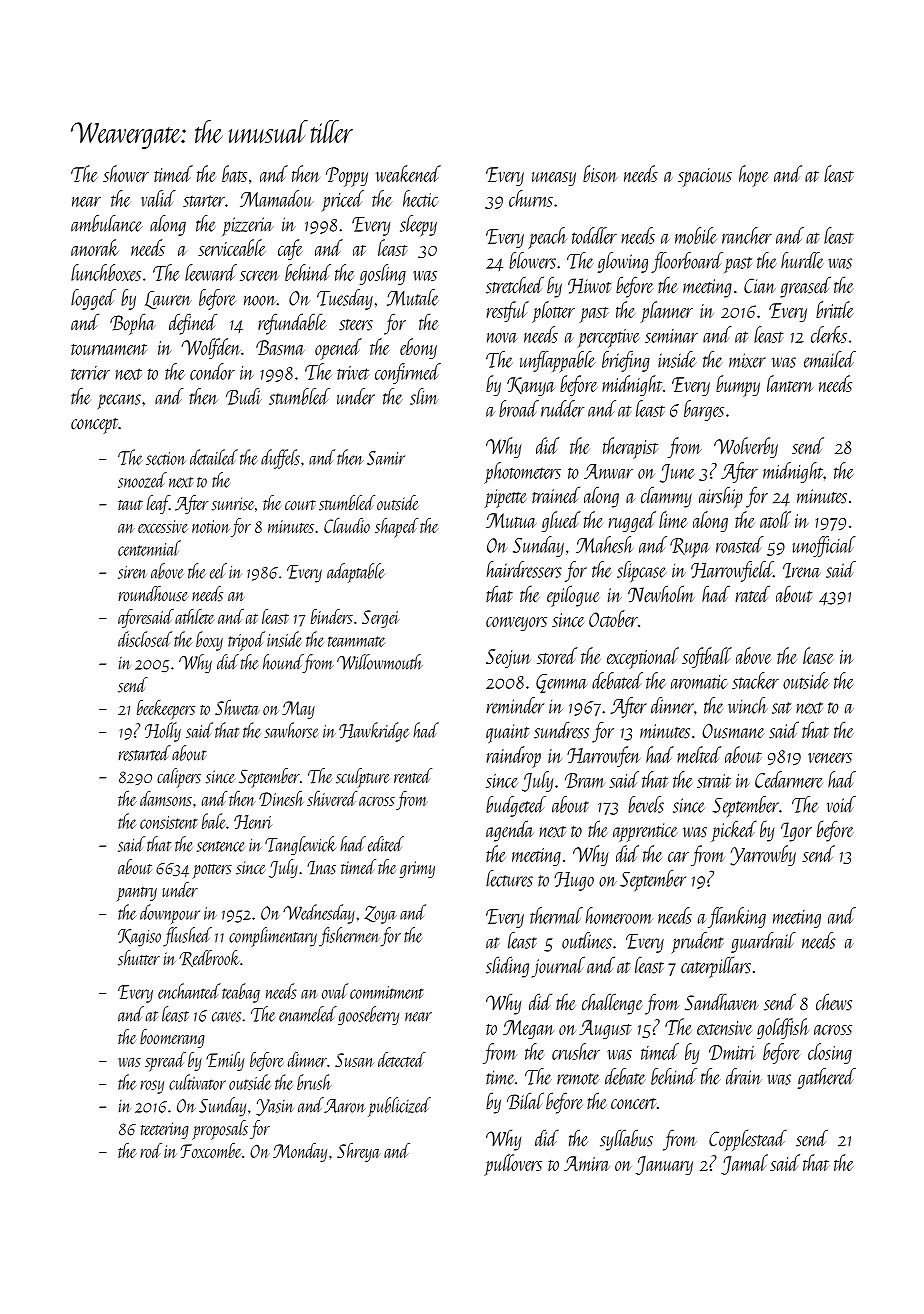 The image size is (924, 1314). Describe the element at coordinates (380, 915) in the screenshot. I see `Zoya` at that location.
